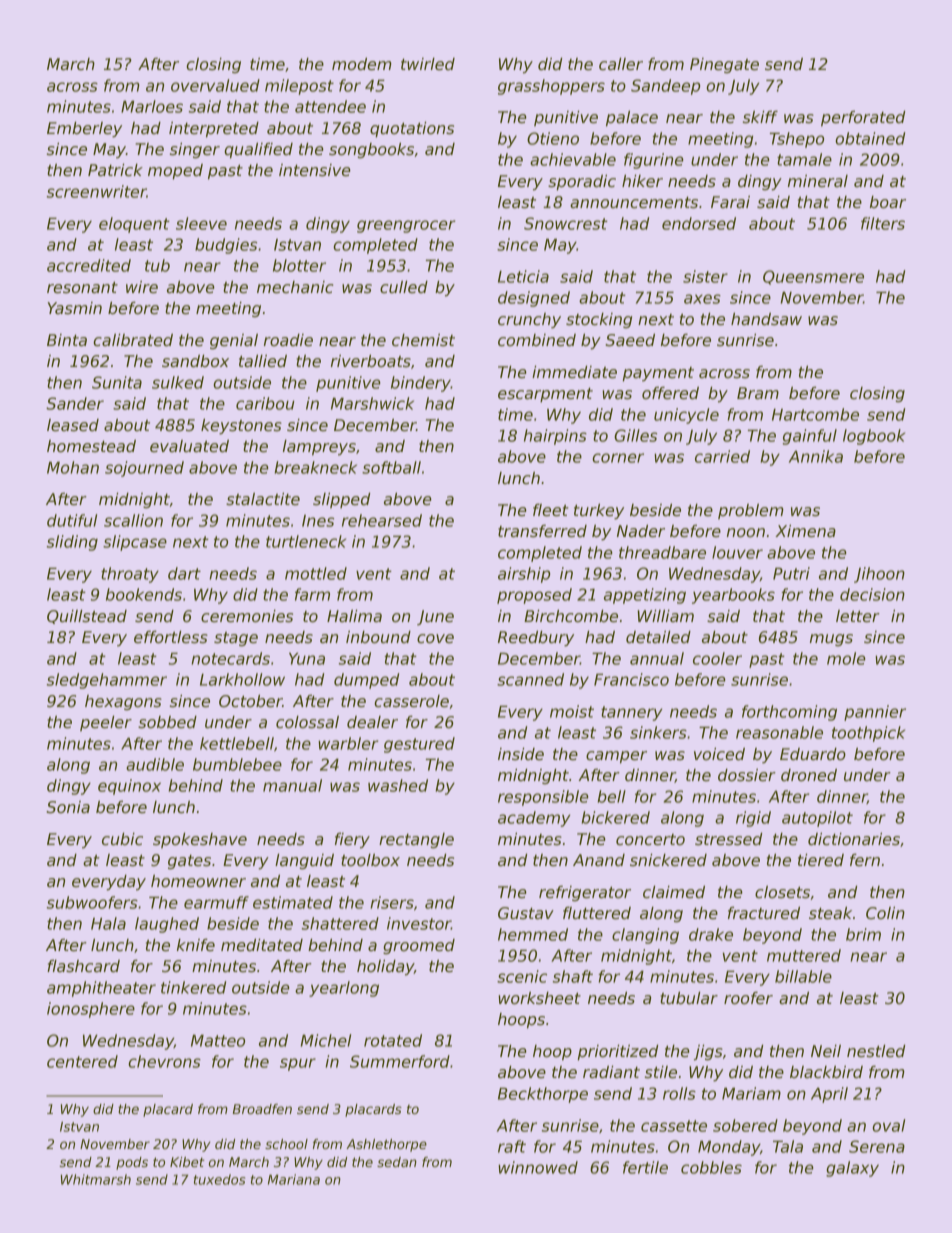 The width and height of the document is (952, 1233). What do you see at coordinates (187, 1162) in the document?
I see `Kibet` at bounding box center [187, 1162].
